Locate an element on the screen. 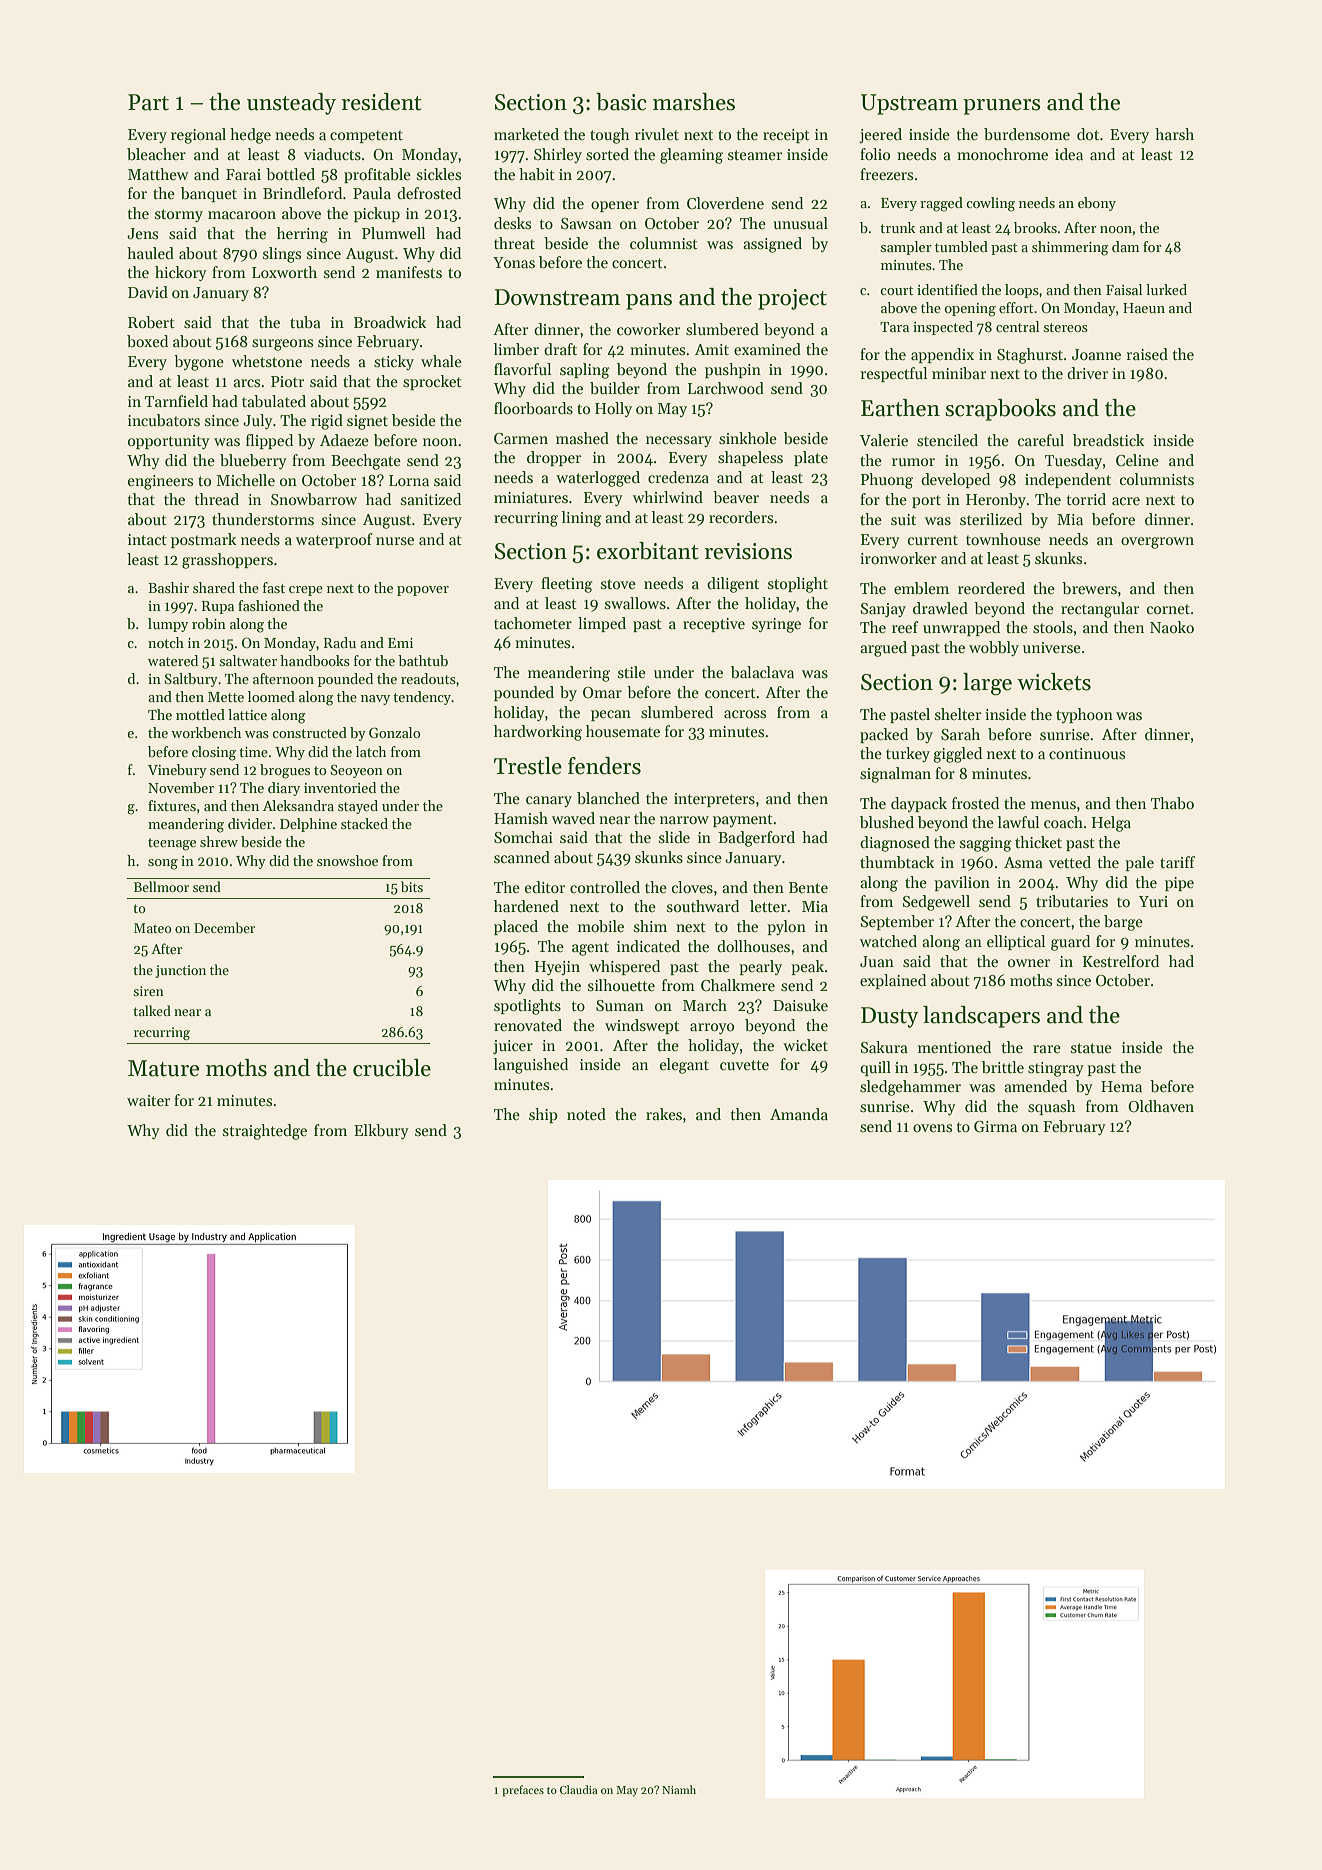 The image size is (1322, 1870). Claudia is located at coordinates (579, 1789).
